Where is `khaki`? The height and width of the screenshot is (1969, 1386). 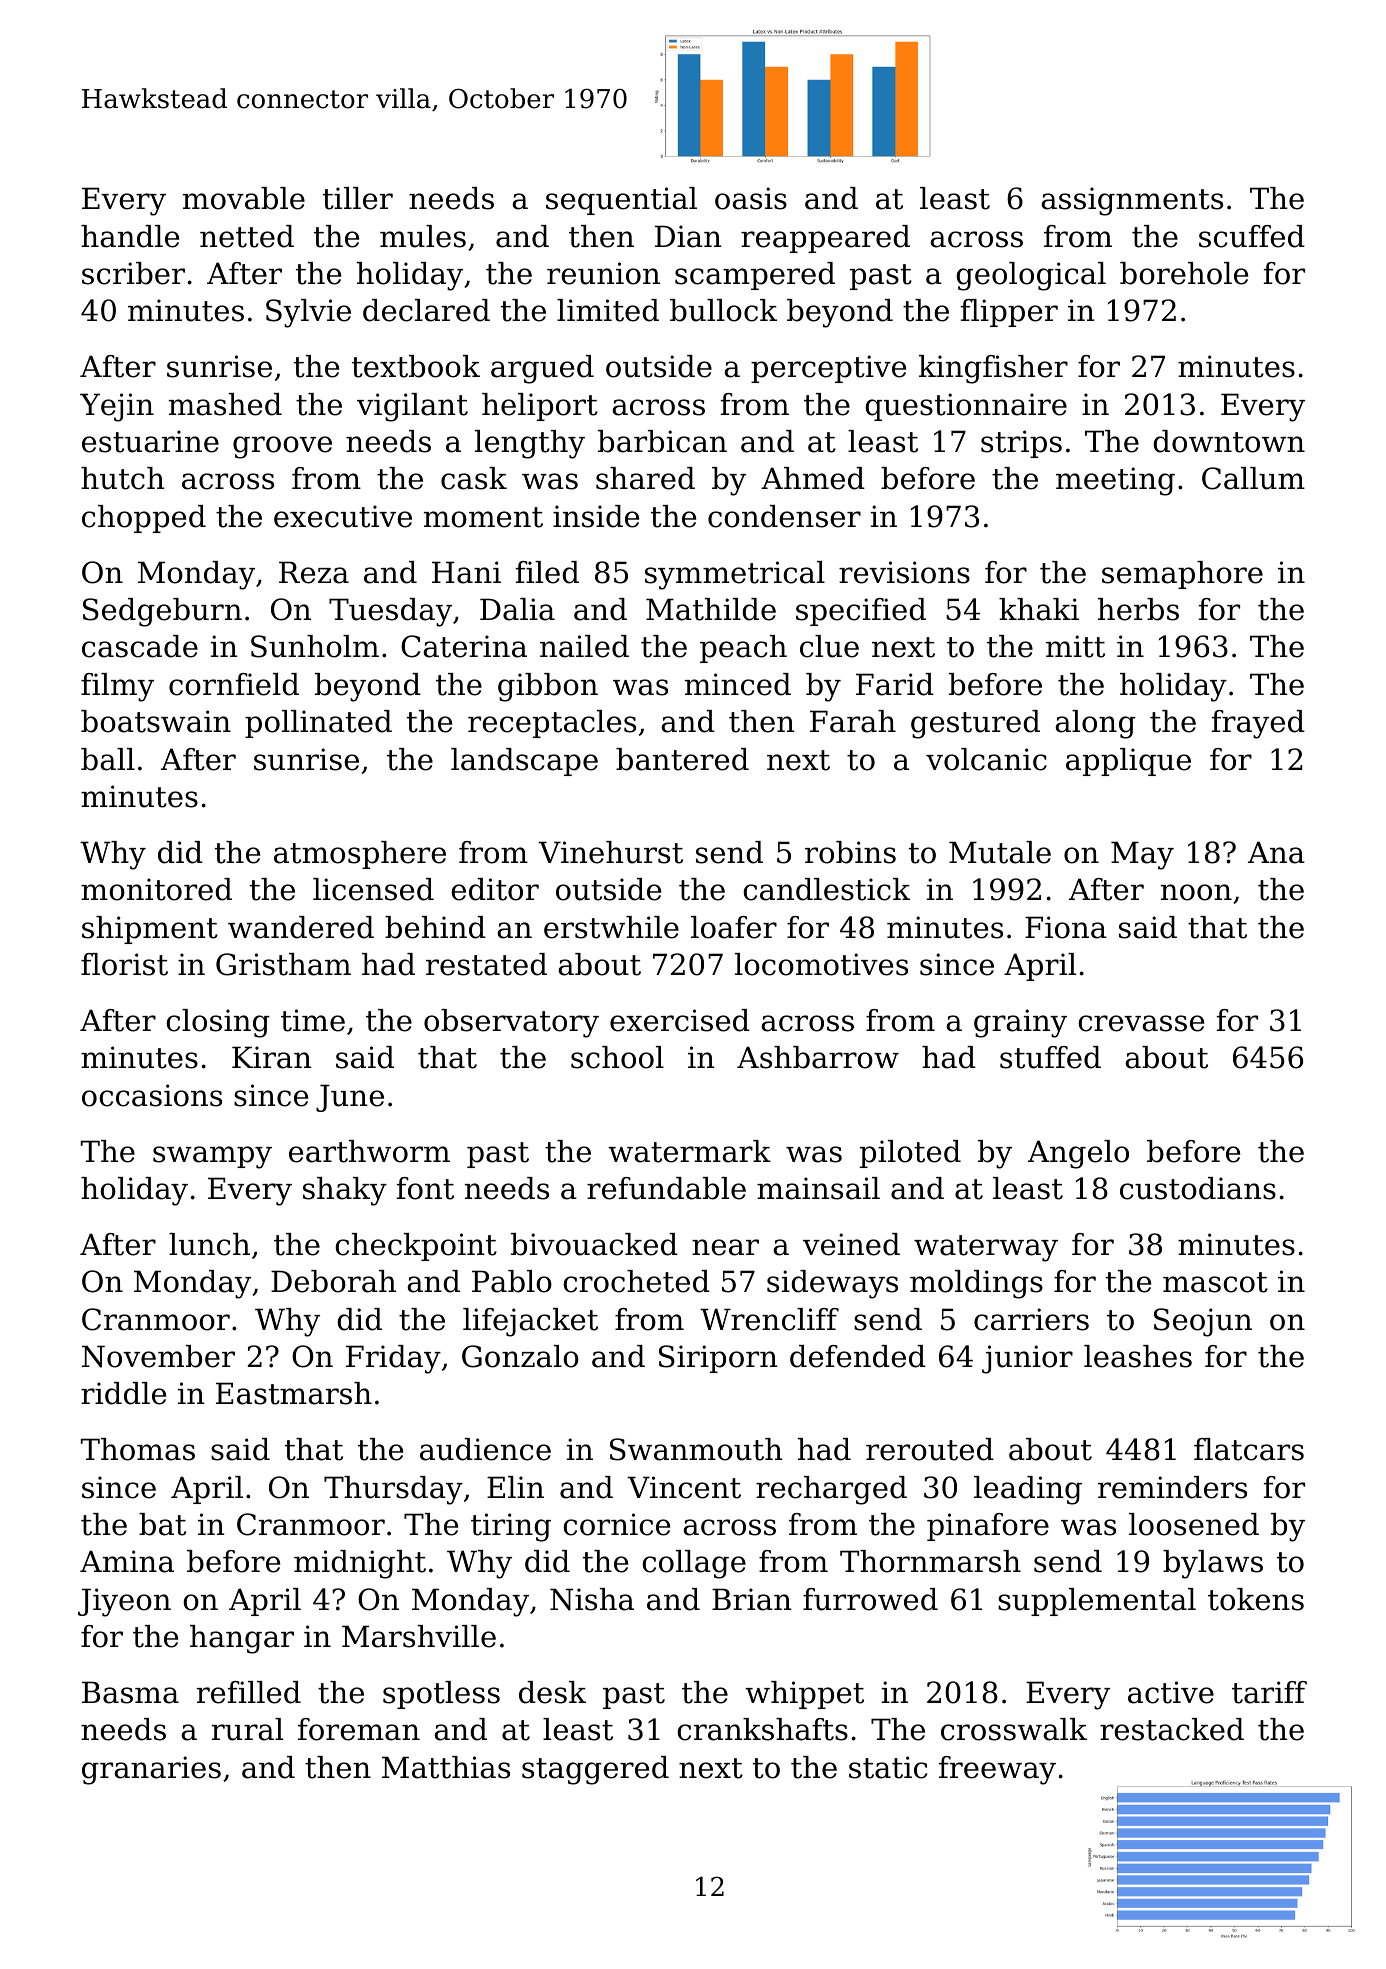
khaki is located at coordinates (1039, 609).
